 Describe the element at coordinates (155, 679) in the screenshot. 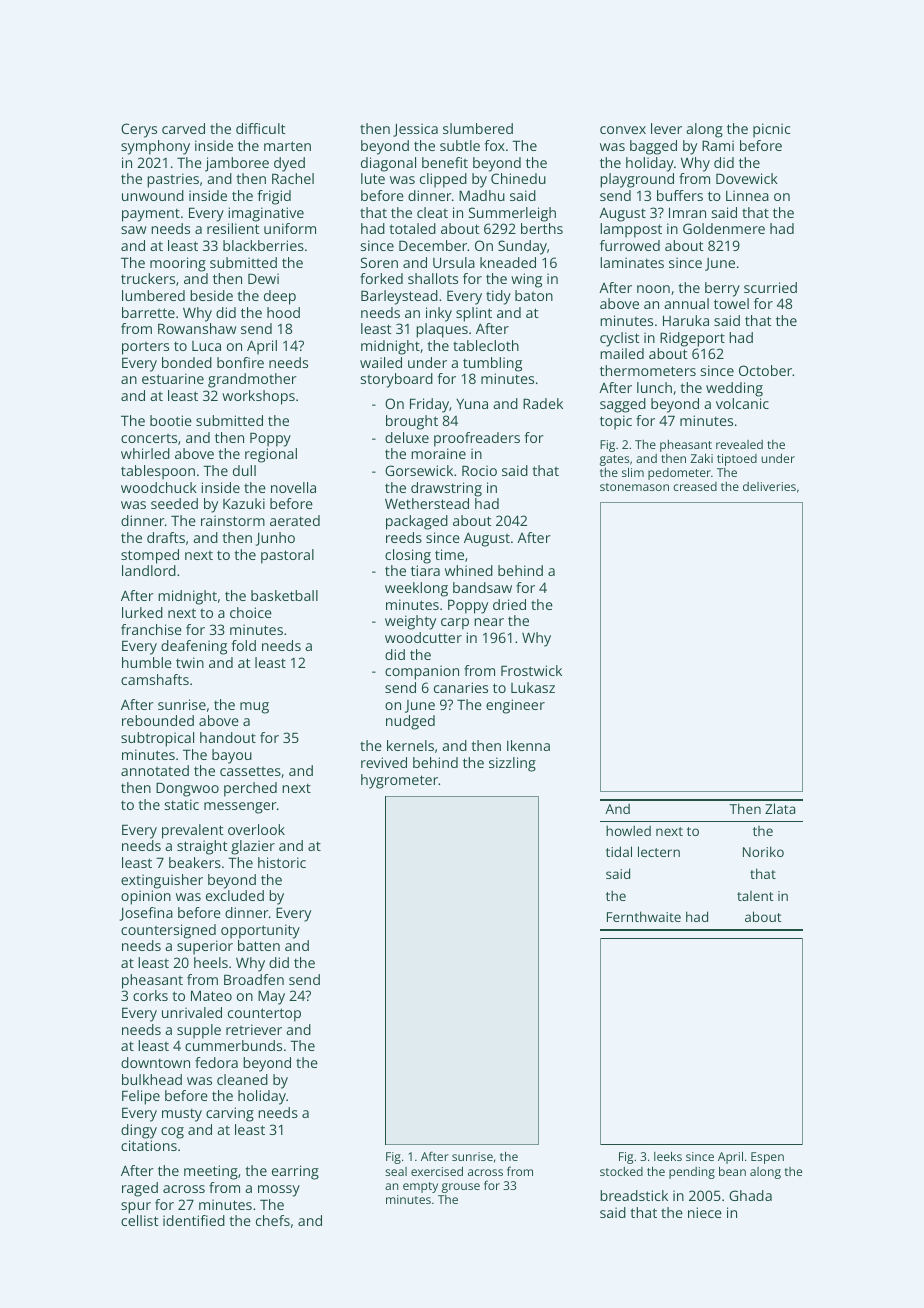

I see `camshafts` at that location.
